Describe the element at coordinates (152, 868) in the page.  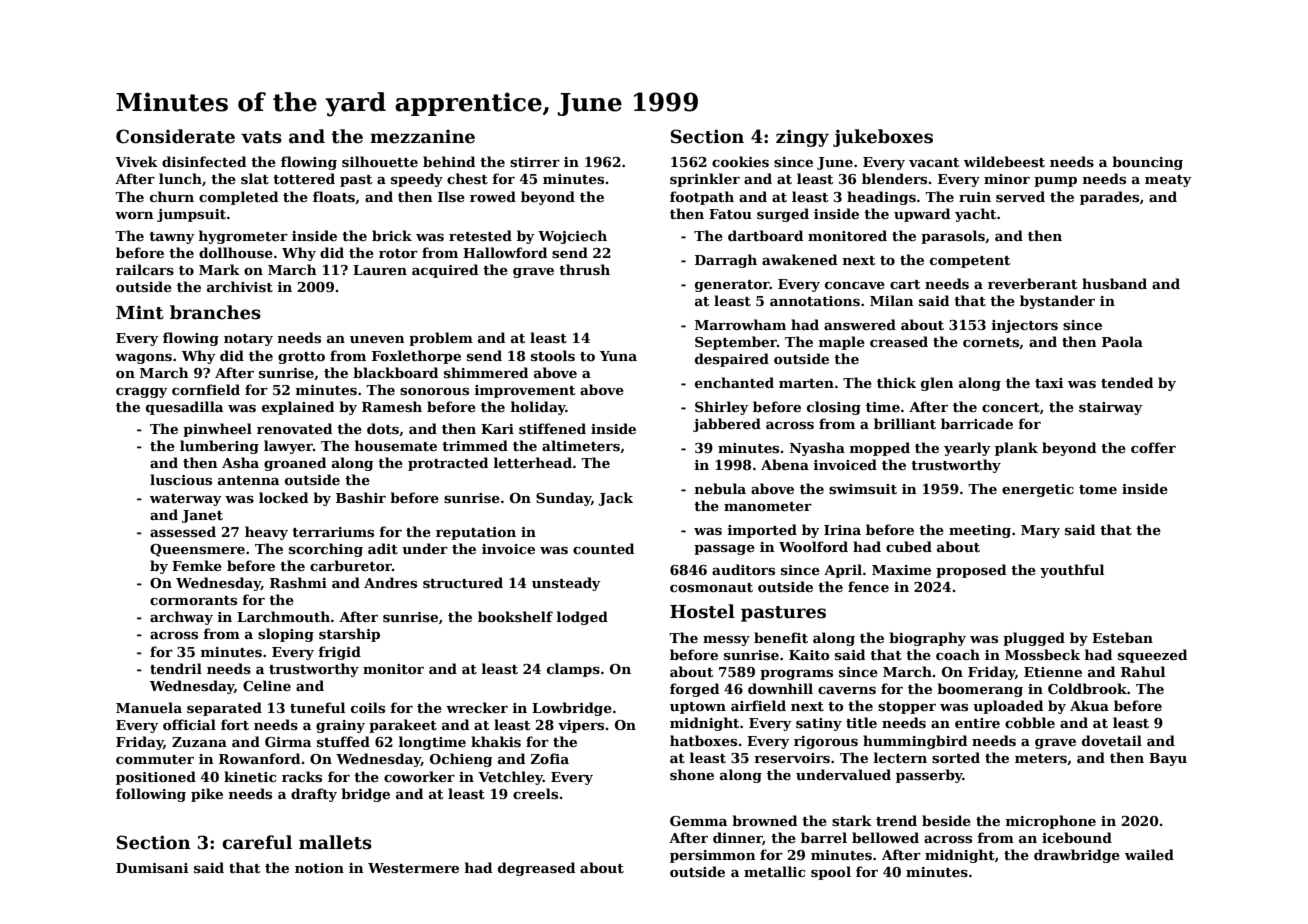
I see `Dumisani` at that location.
